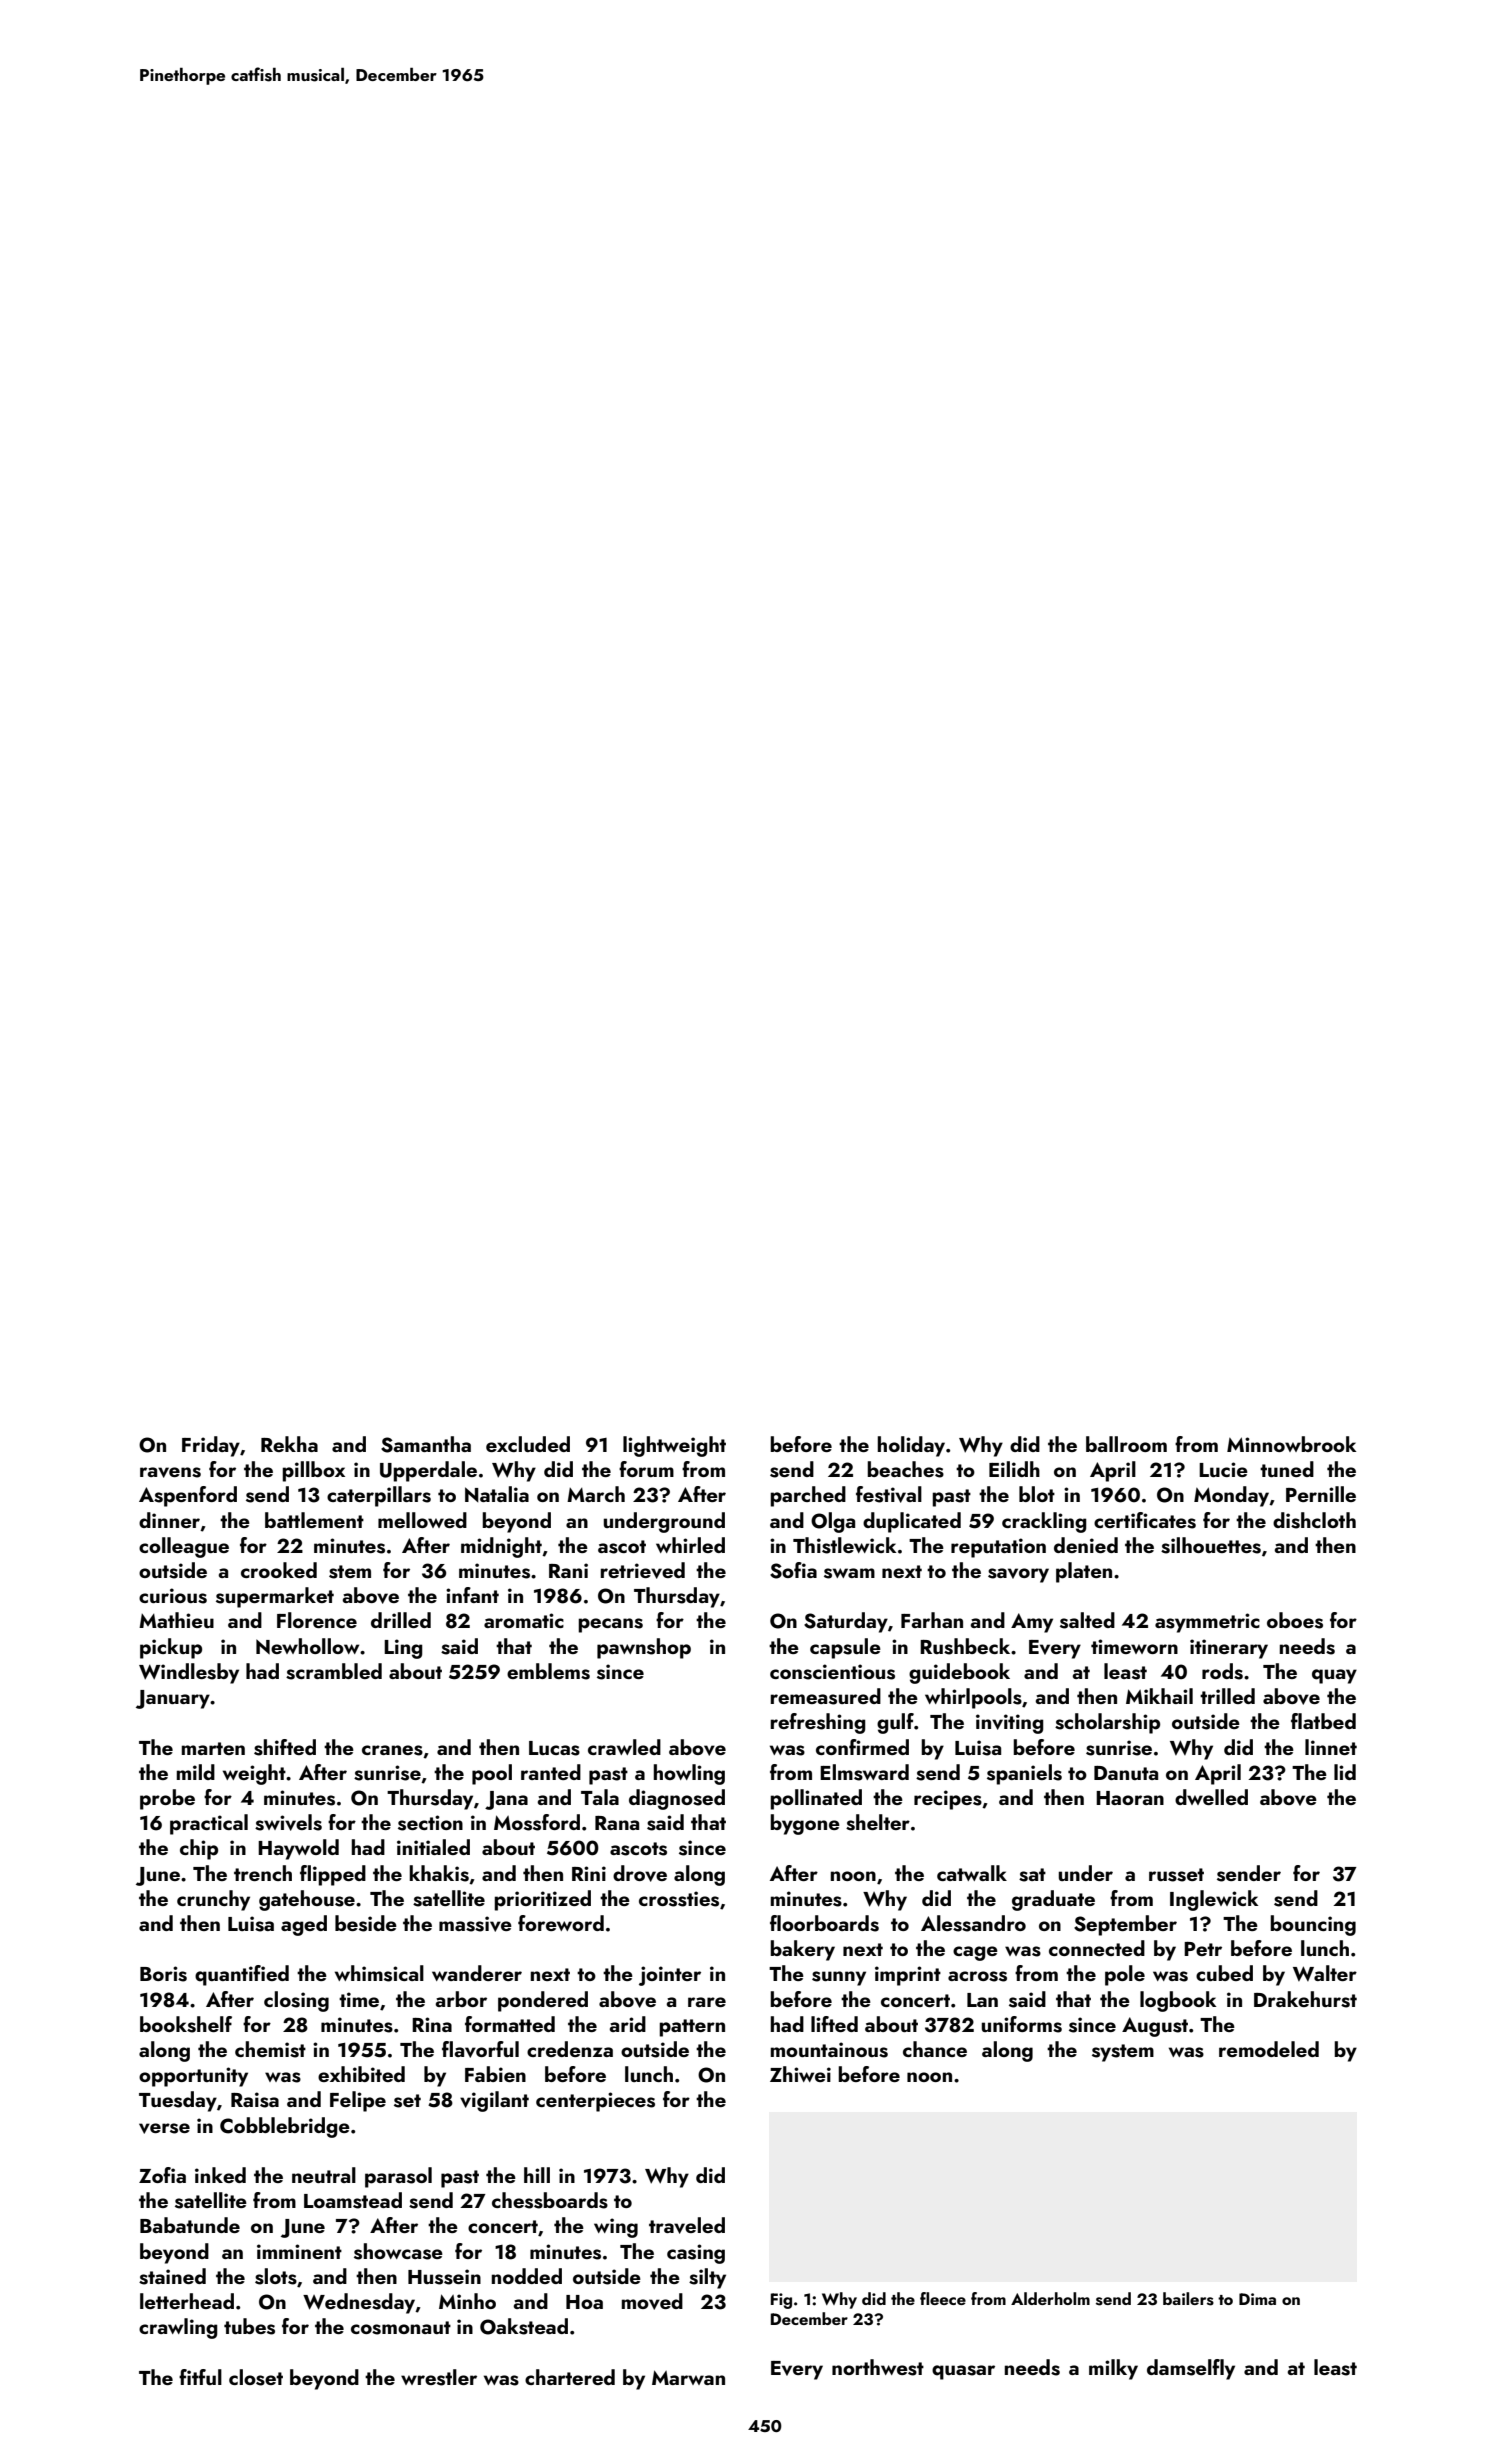 The height and width of the page is (2464, 1496). I want to click on shifted, so click(285, 1747).
